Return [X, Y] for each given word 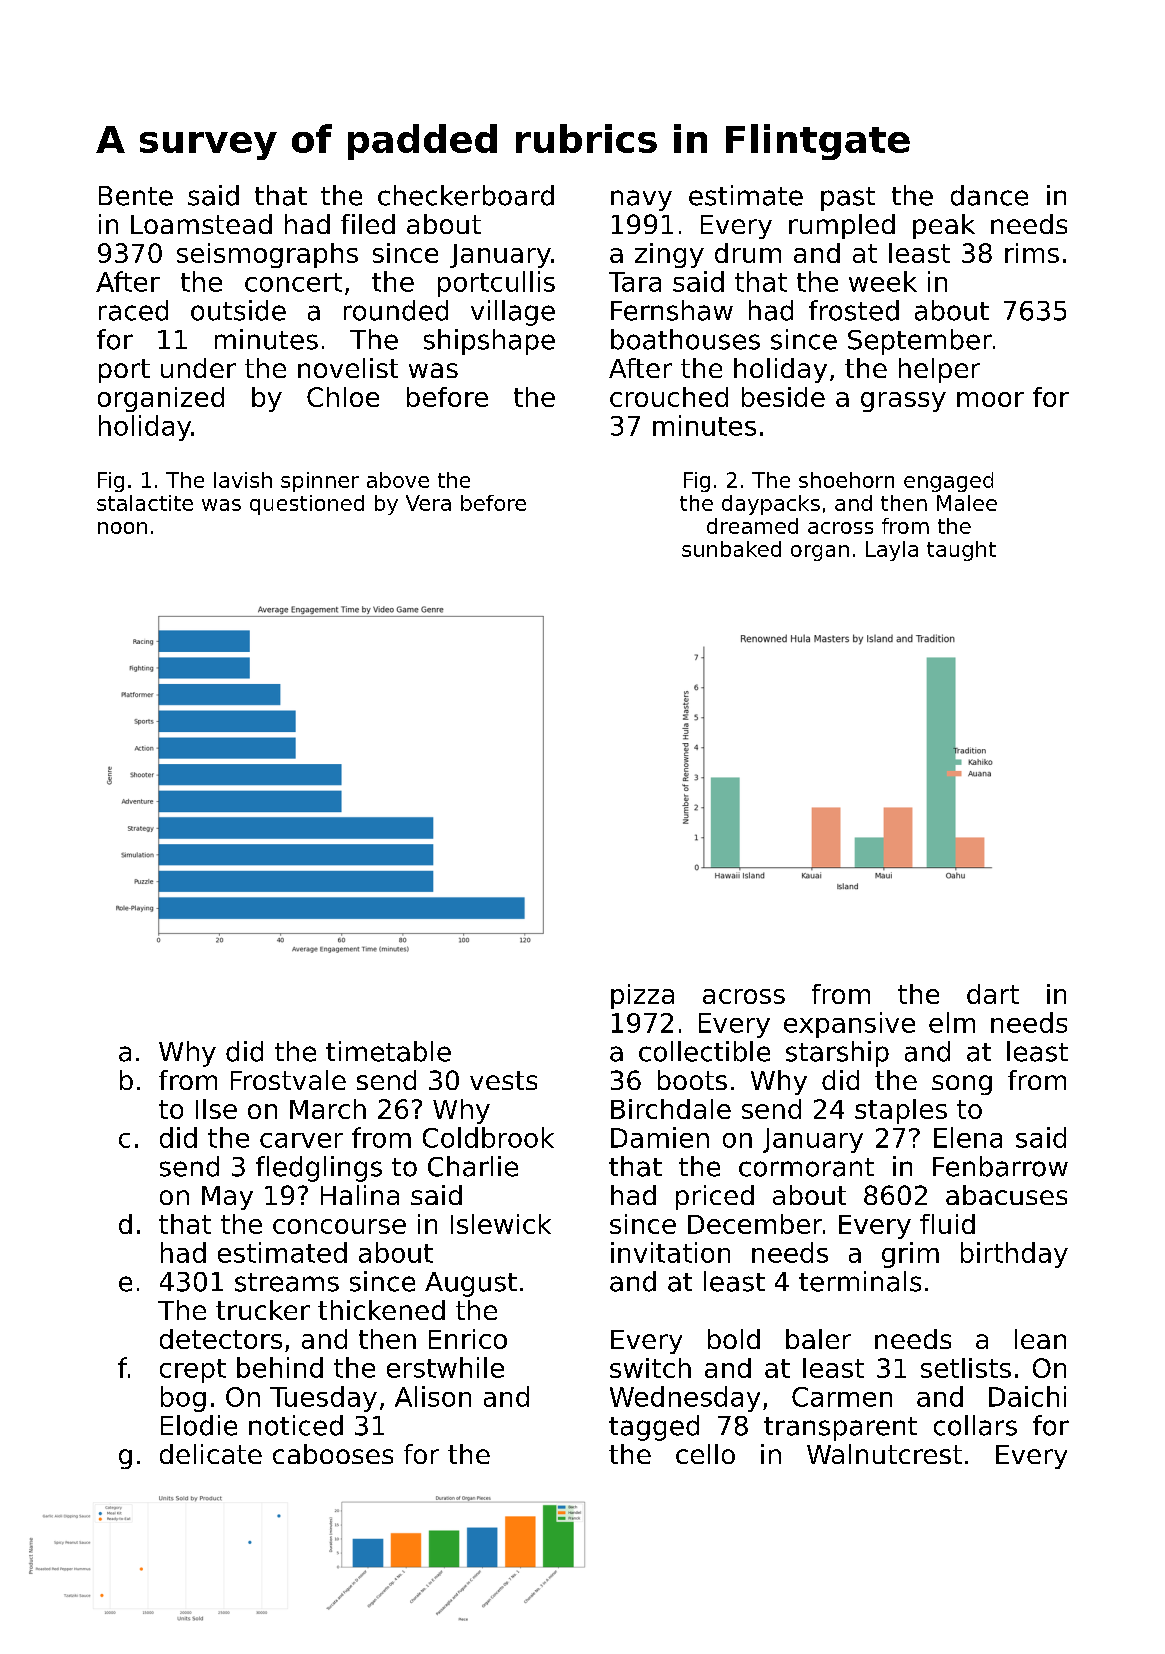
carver [301, 1140]
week [883, 281]
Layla [892, 551]
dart [993, 994]
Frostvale [288, 1080]
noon [122, 528]
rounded [396, 310]
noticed [296, 1425]
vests [503, 1080]
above [398, 480]
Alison [433, 1396]
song [962, 1085]
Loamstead [201, 224]
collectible [704, 1051]
